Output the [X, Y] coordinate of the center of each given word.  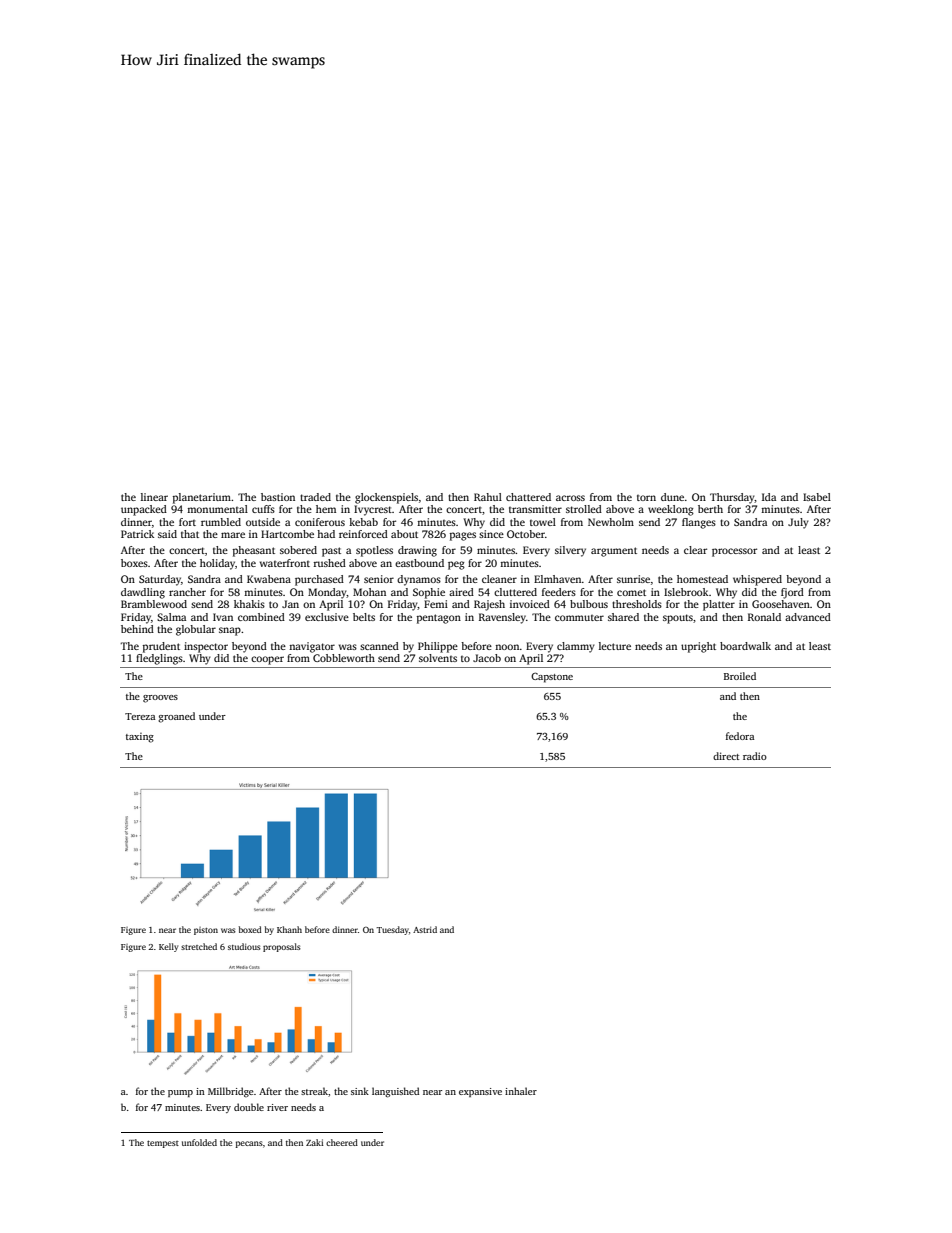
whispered [757, 580]
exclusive [327, 617]
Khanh [289, 929]
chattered [528, 497]
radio [755, 756]
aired [461, 592]
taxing [140, 738]
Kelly [168, 947]
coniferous [320, 522]
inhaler [521, 1091]
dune [672, 497]
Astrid [425, 929]
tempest [163, 1144]
